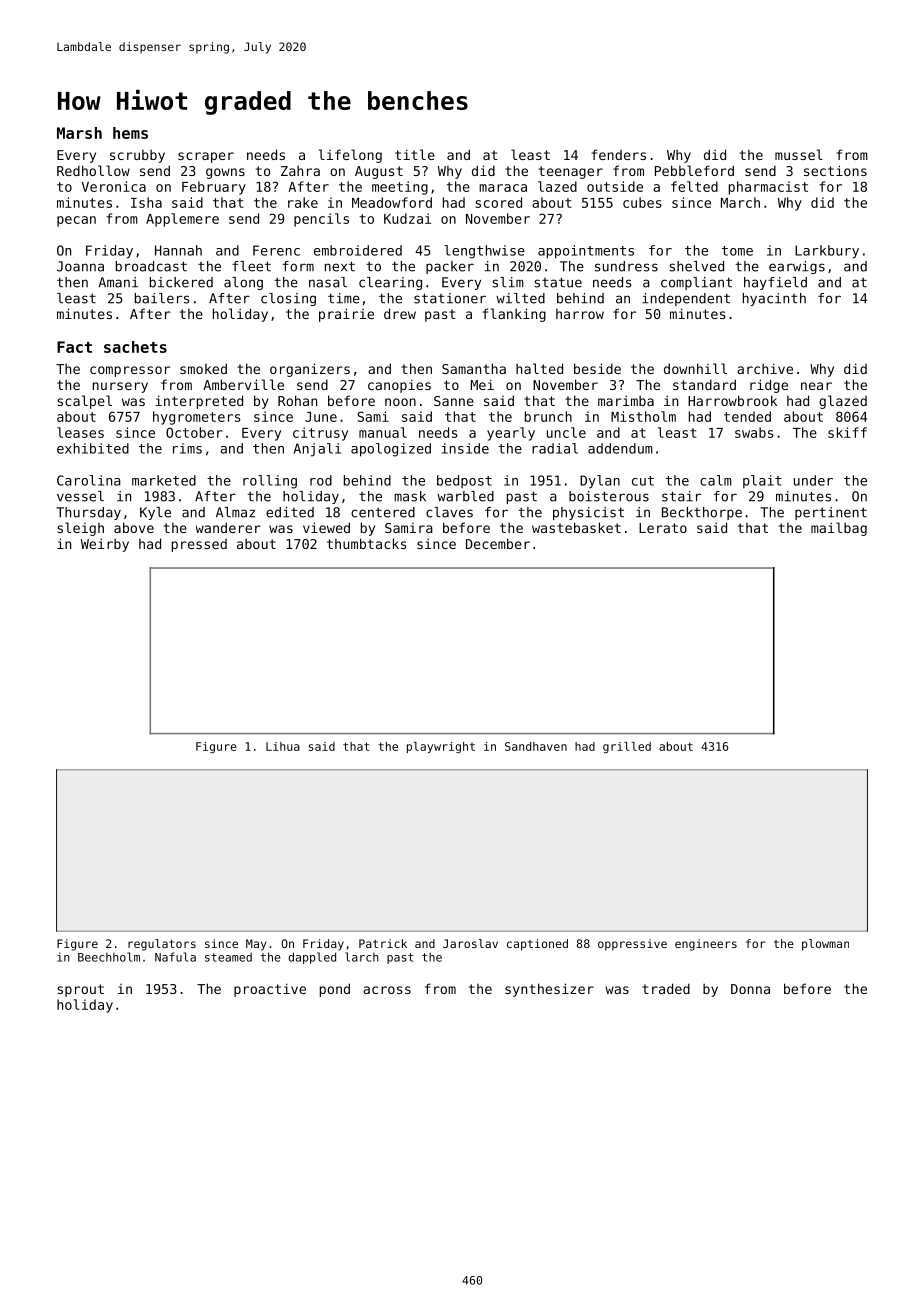  What do you see at coordinates (74, 347) in the document?
I see `Fact` at bounding box center [74, 347].
